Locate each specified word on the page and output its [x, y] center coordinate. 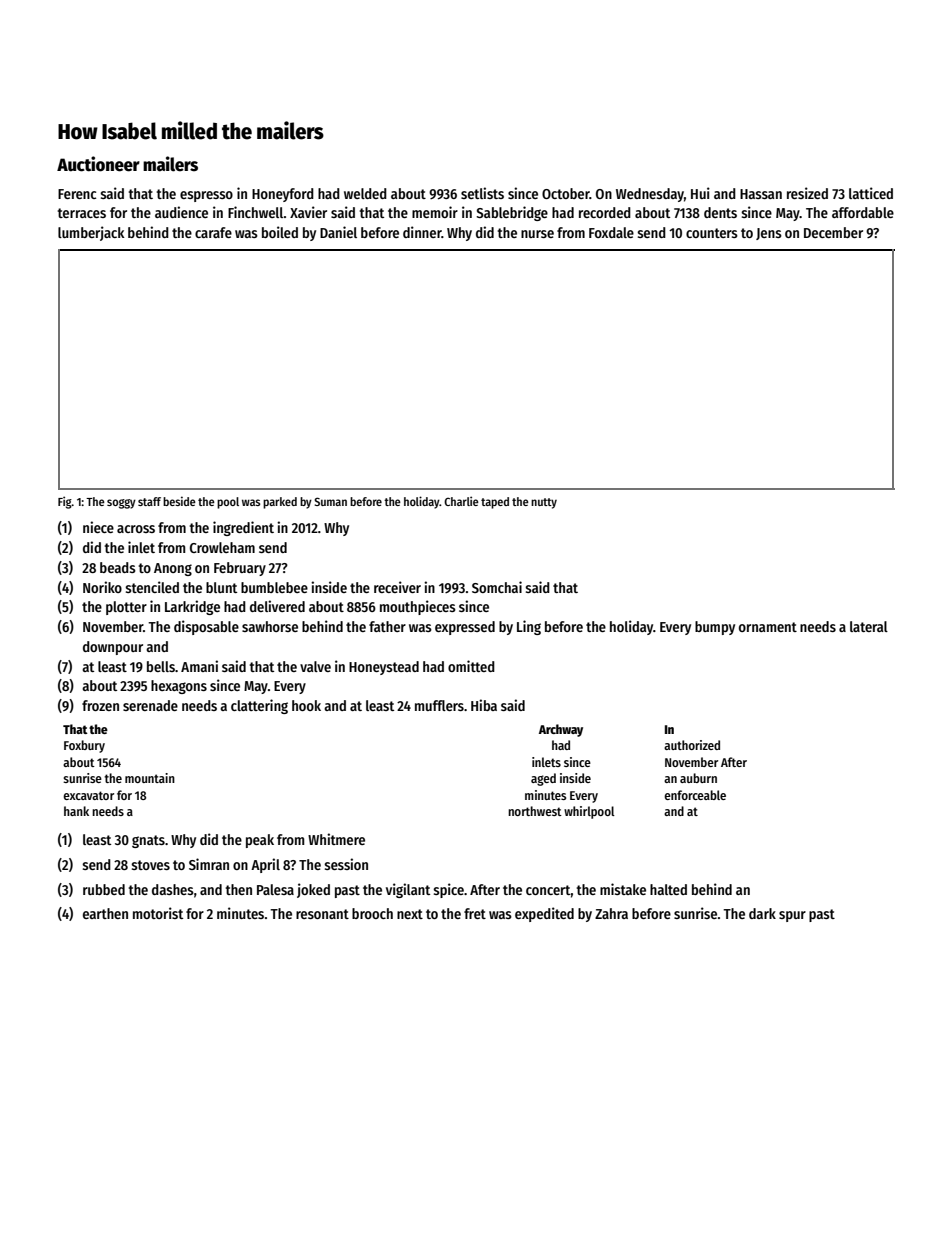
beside [179, 501]
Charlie [461, 501]
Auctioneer [98, 164]
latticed [871, 193]
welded [365, 193]
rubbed [104, 889]
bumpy [715, 628]
